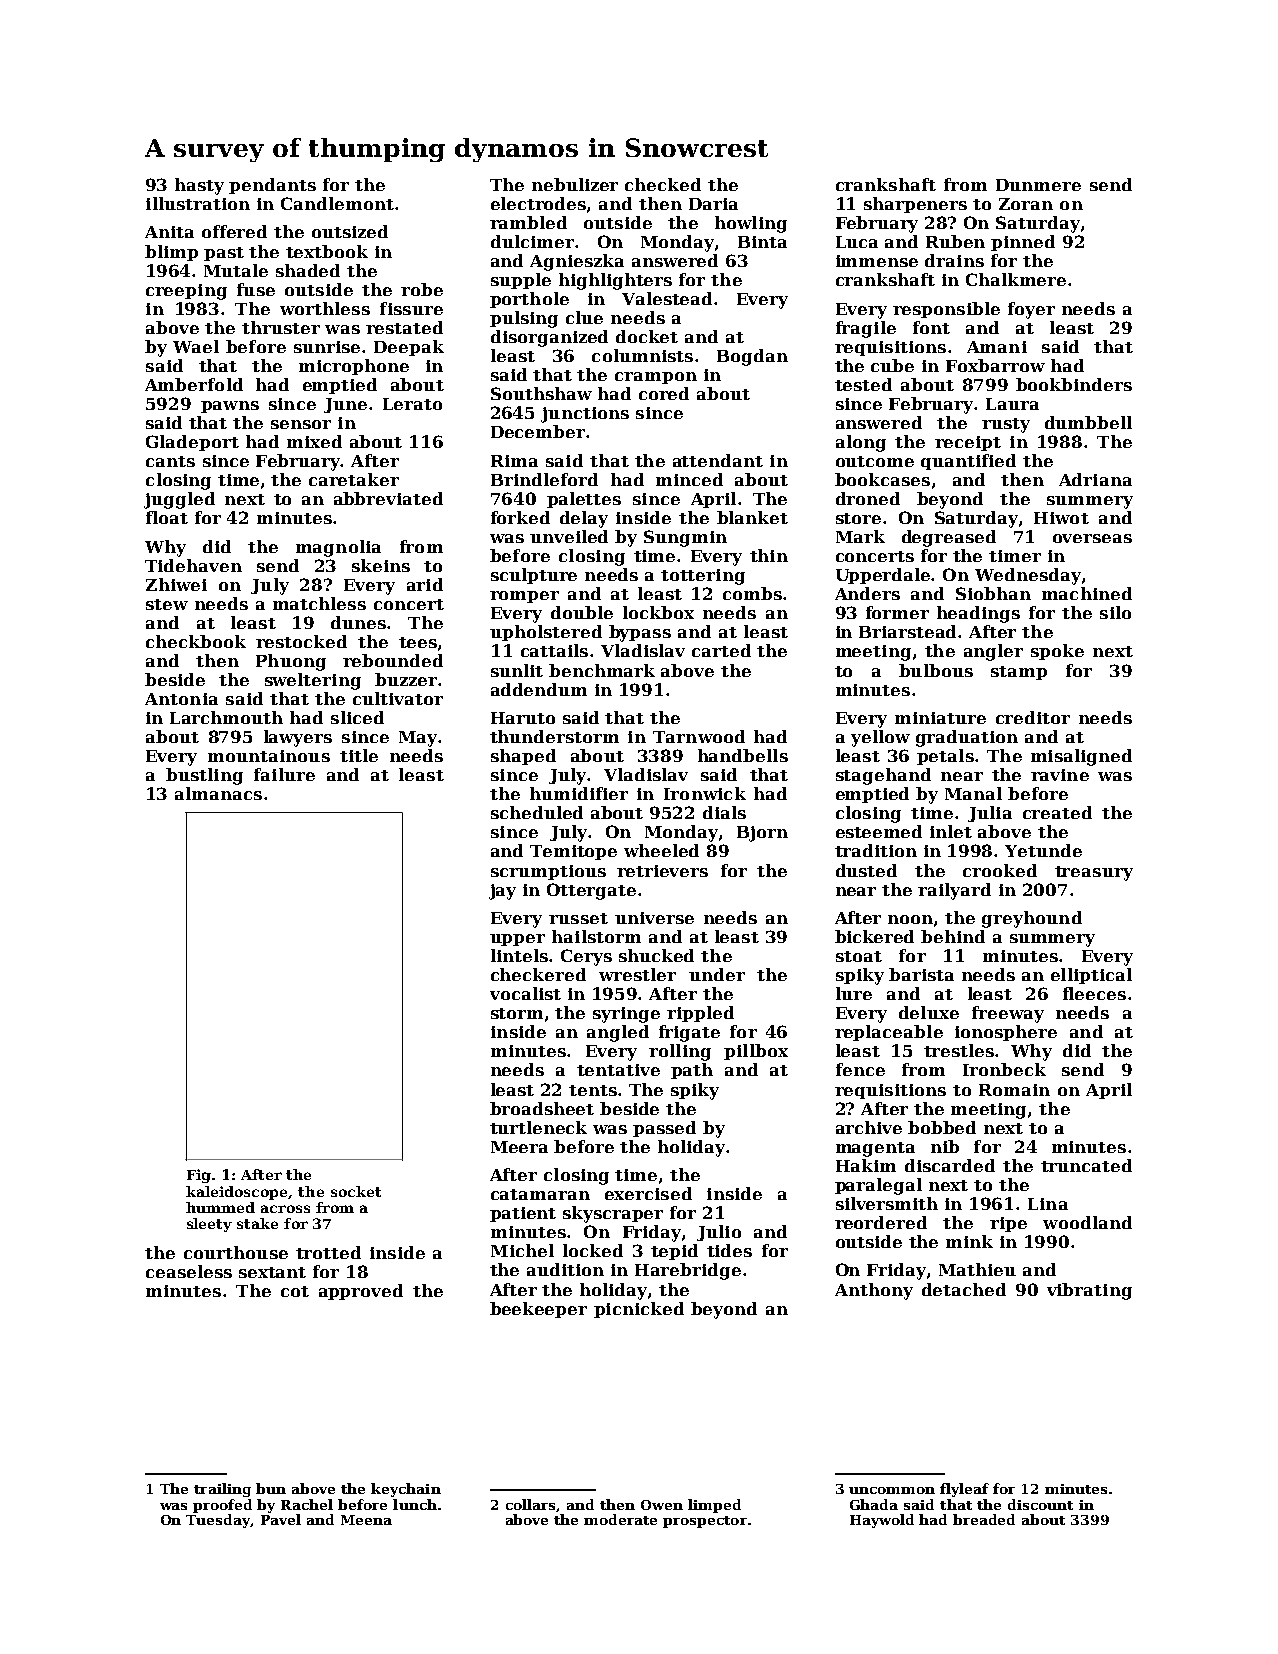 The height and width of the screenshot is (1654, 1278). I want to click on pulsing, so click(524, 319).
